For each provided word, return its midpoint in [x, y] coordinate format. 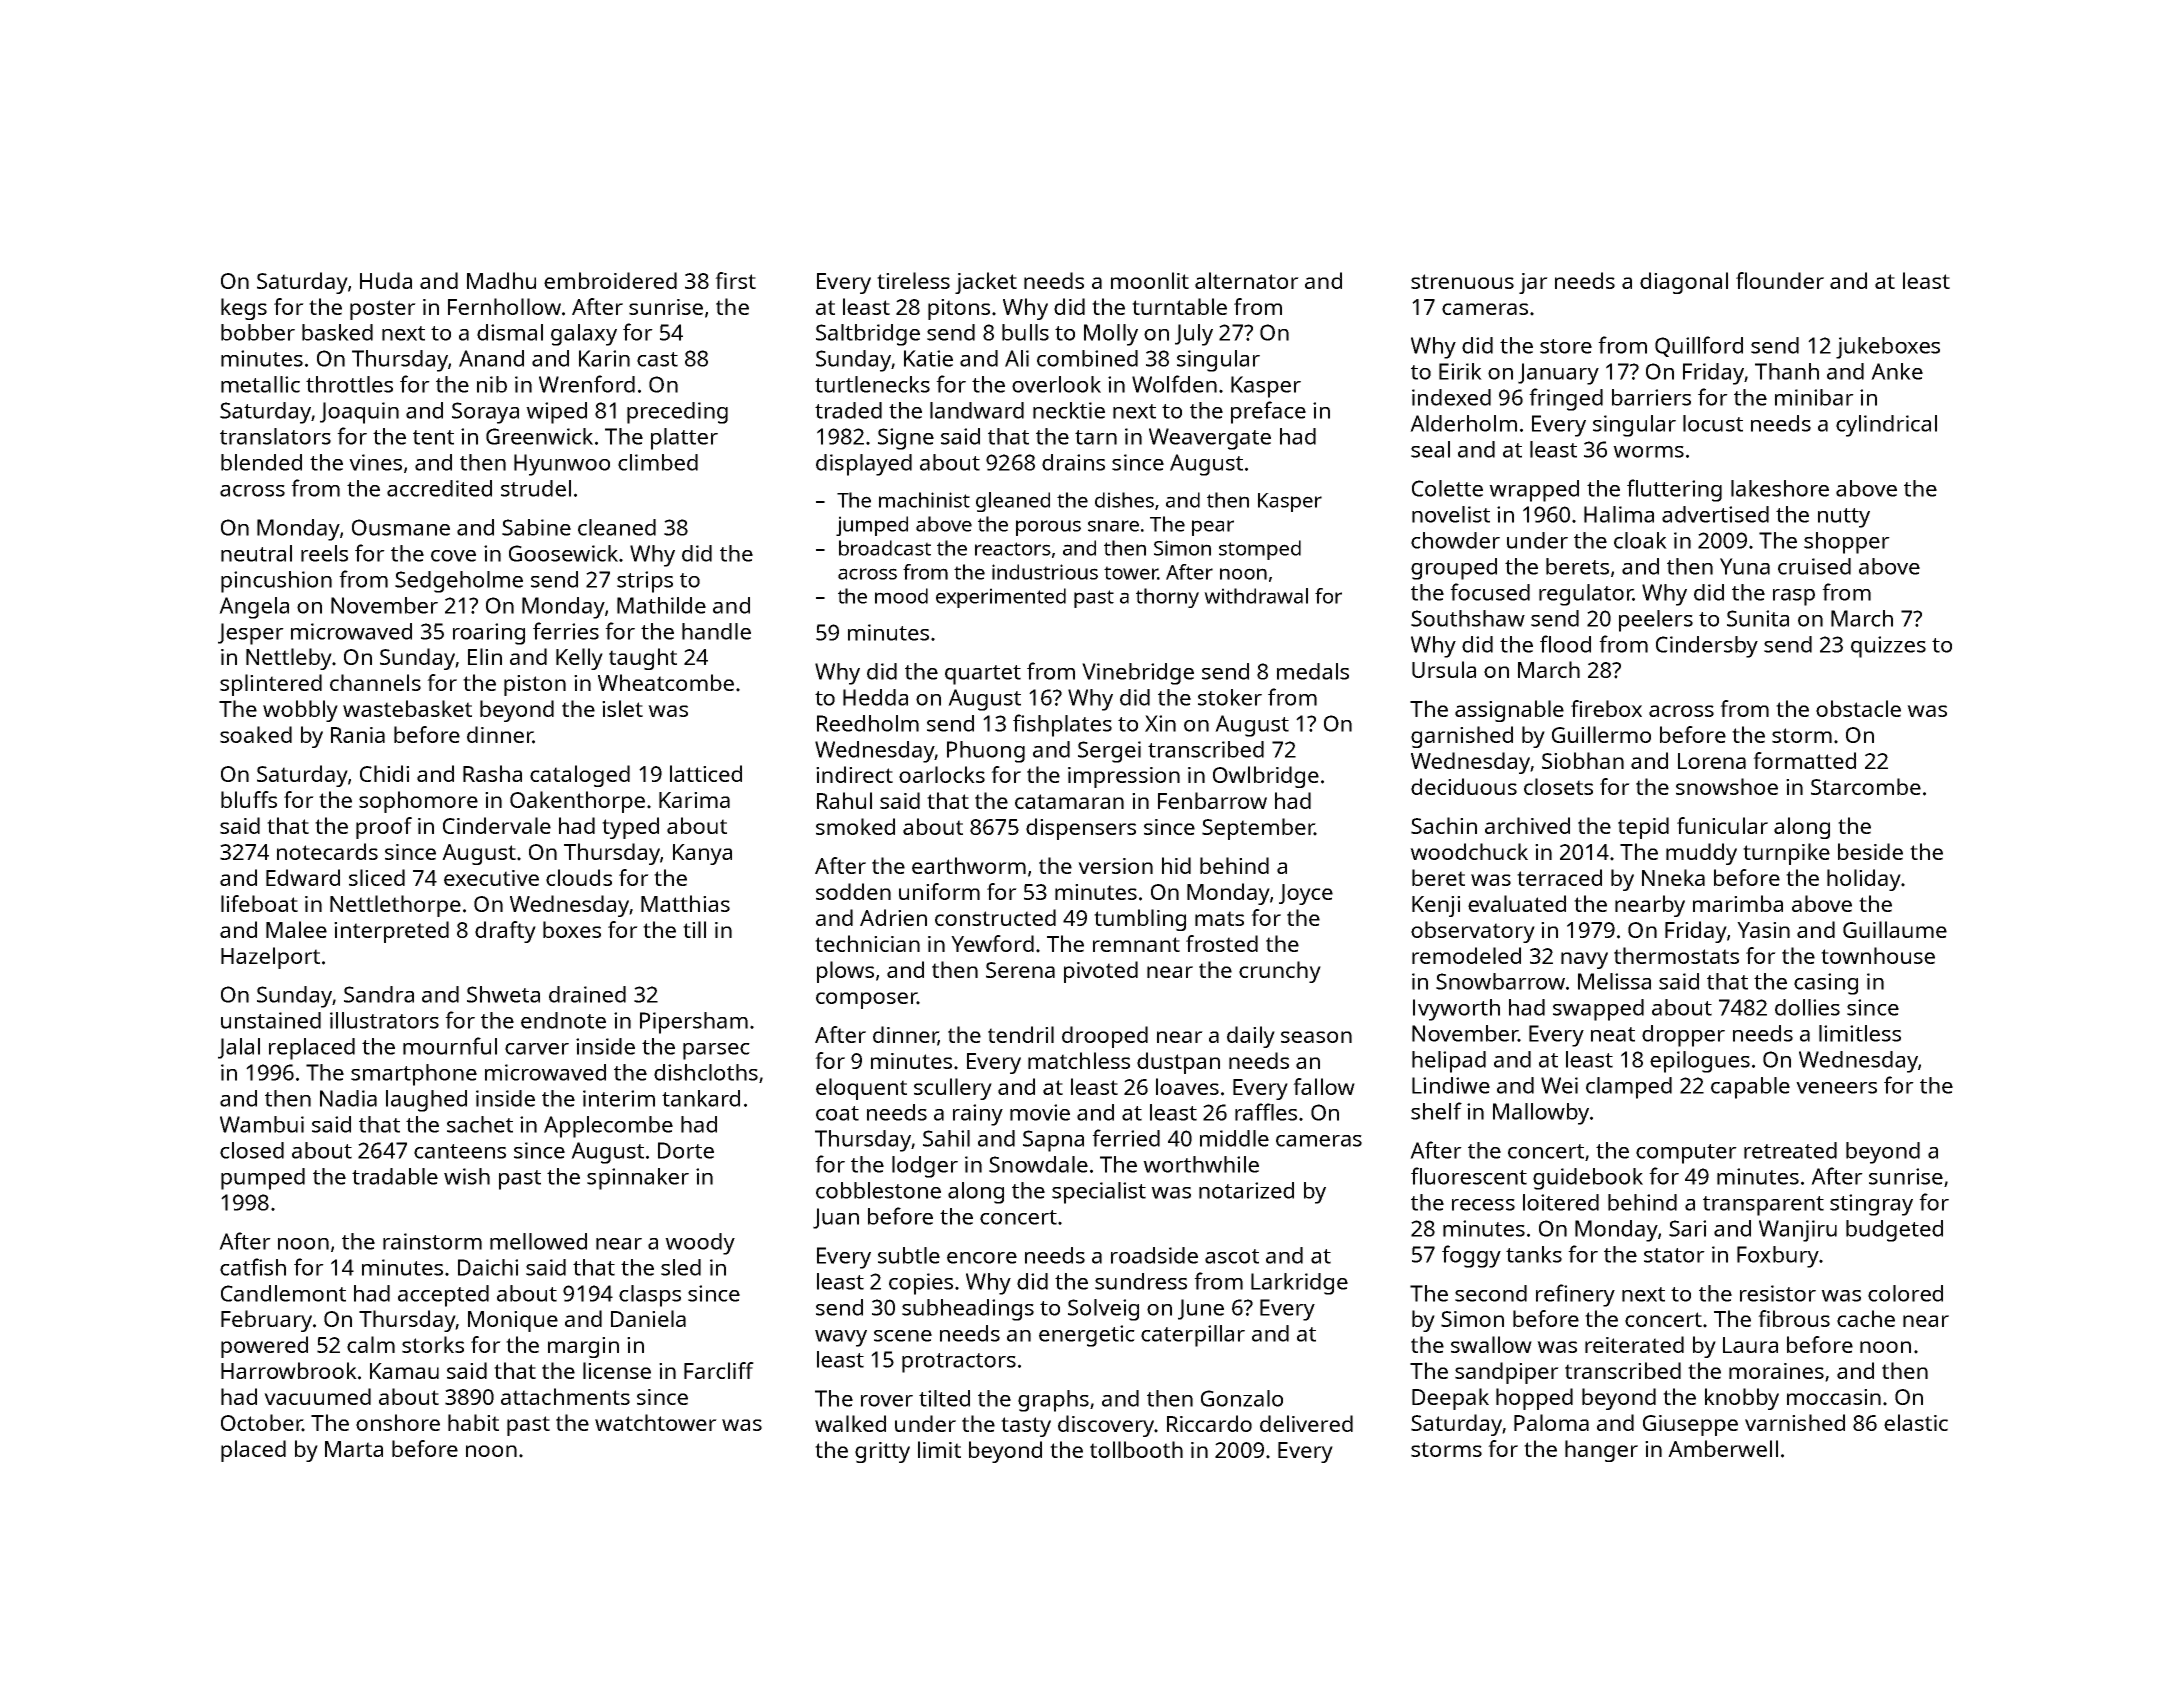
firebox [1606, 708]
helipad [1449, 1062]
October [261, 1422]
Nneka [1673, 877]
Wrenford [587, 384]
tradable [395, 1176]
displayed [864, 465]
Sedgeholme [459, 582]
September [1258, 829]
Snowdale [1038, 1164]
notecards [327, 851]
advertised [1715, 514]
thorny [1167, 598]
